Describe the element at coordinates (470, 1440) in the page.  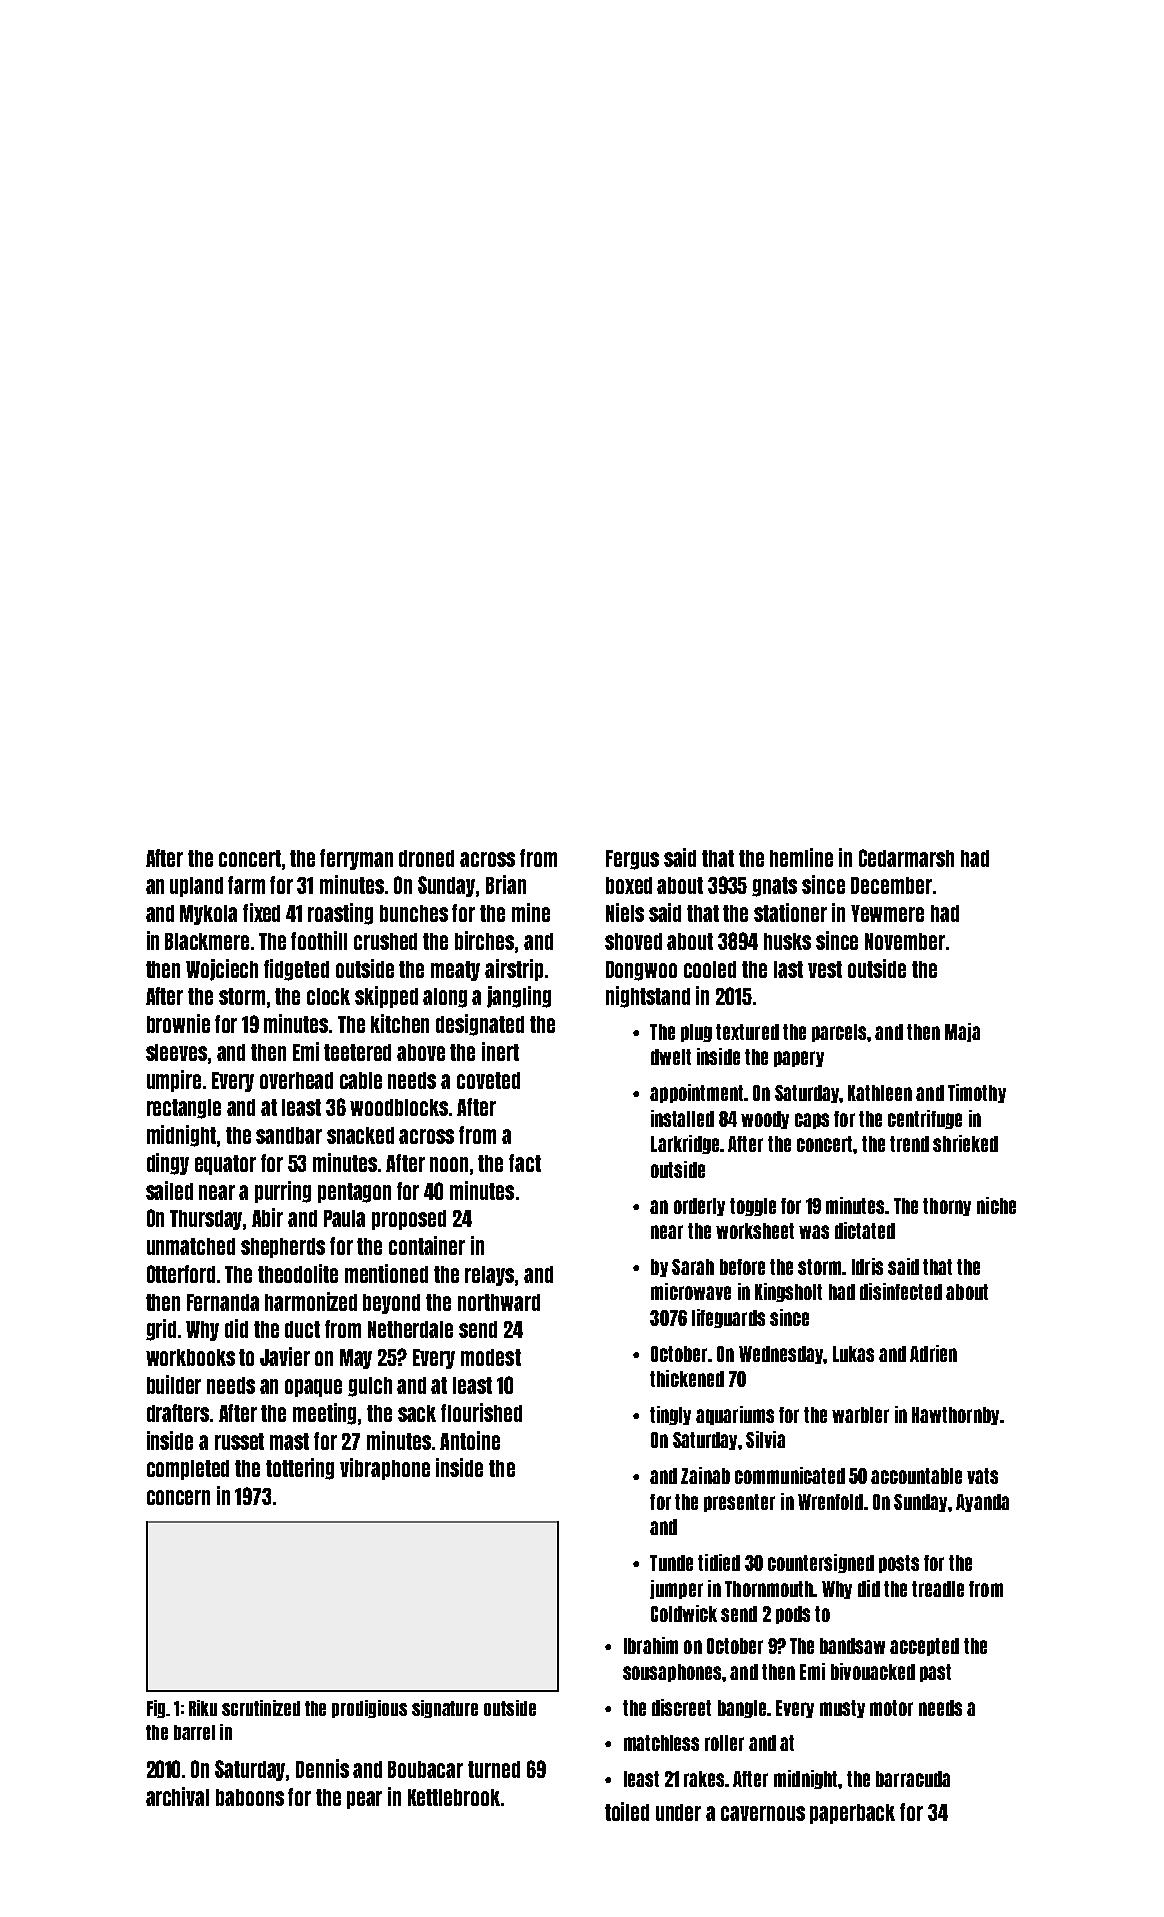
I see `Antoine` at that location.
